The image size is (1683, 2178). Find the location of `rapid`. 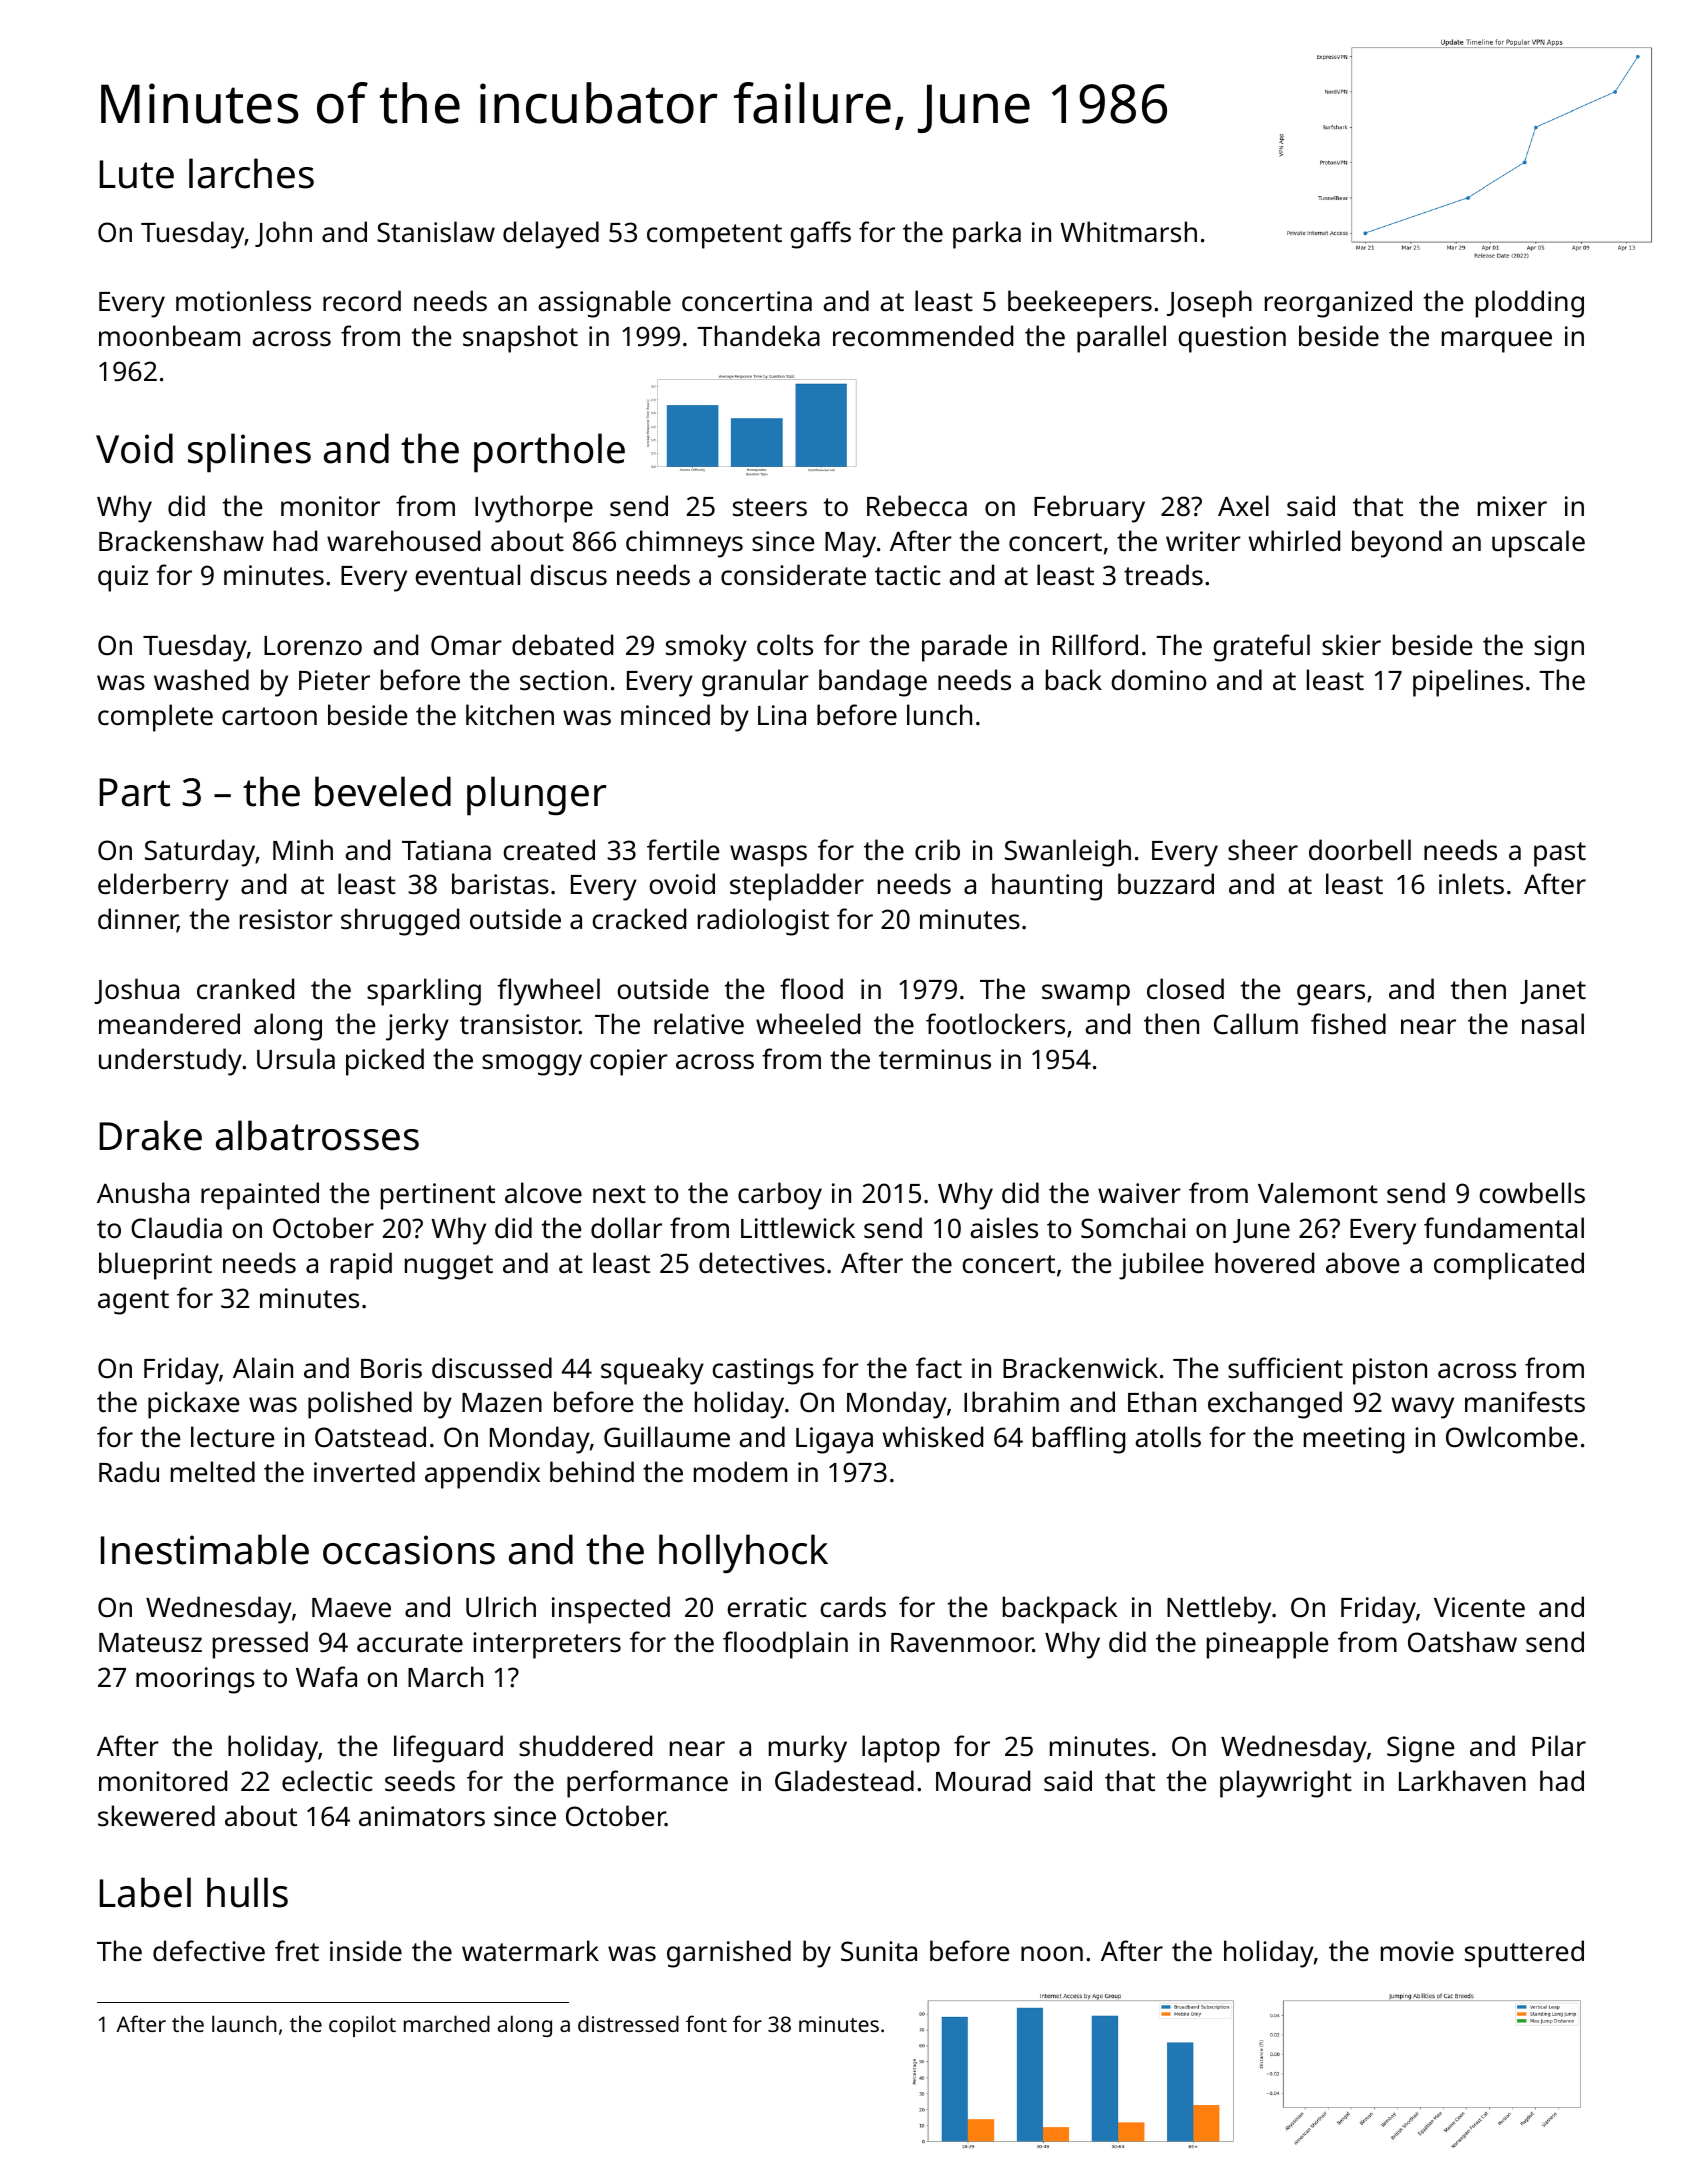

rapid is located at coordinates (361, 1266).
